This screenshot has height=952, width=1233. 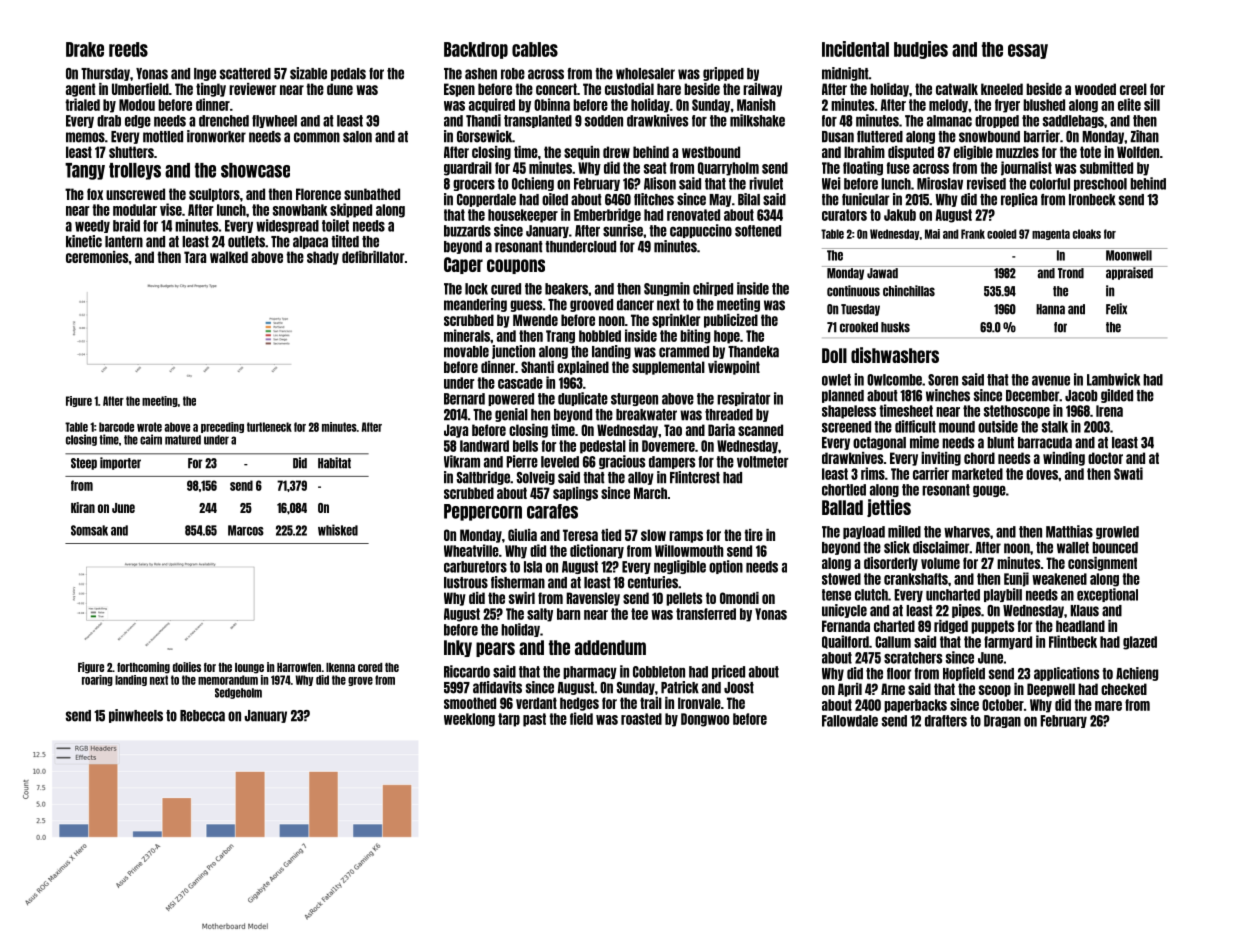 I want to click on cables, so click(x=535, y=49).
